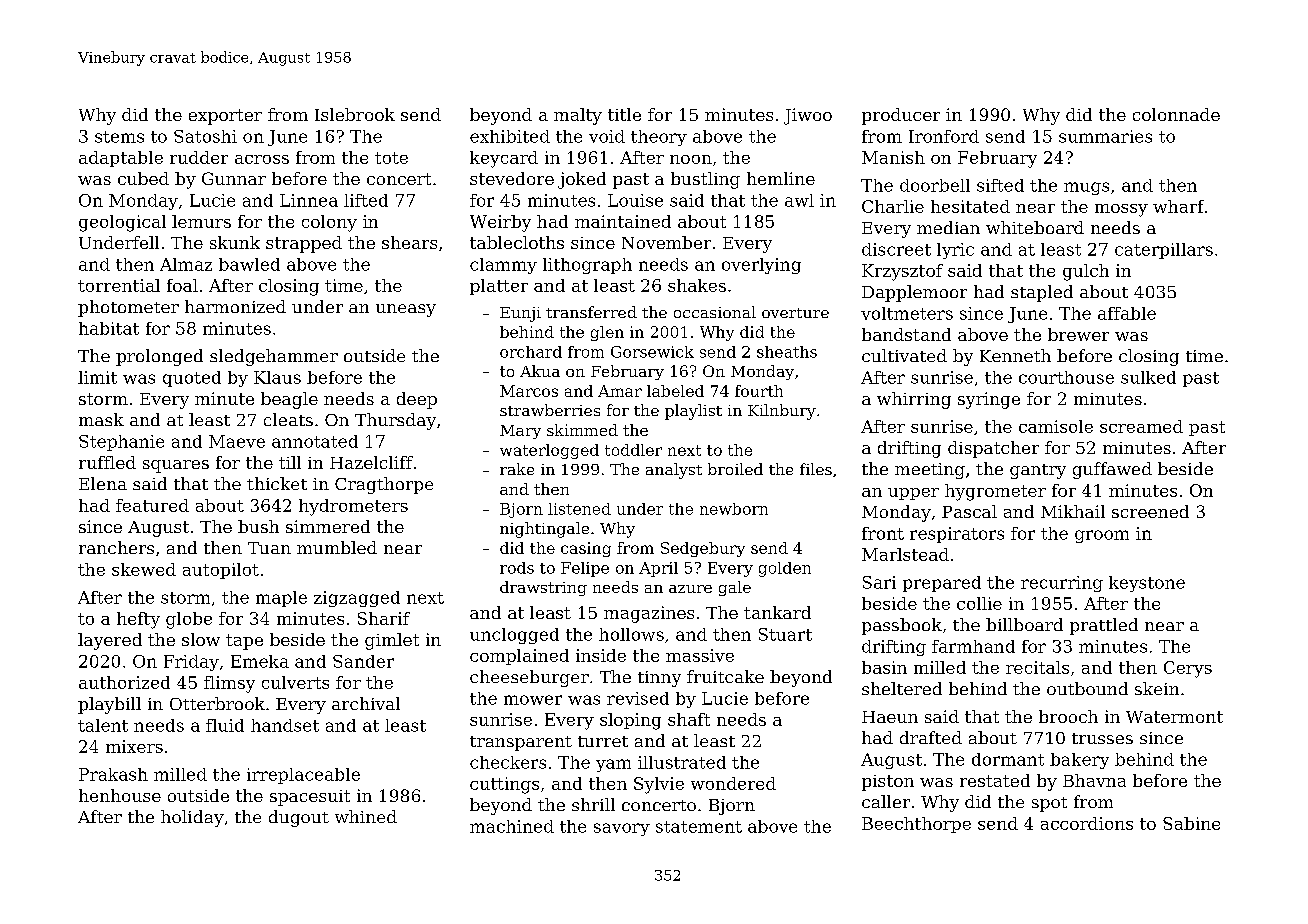  I want to click on keystone, so click(1147, 584).
